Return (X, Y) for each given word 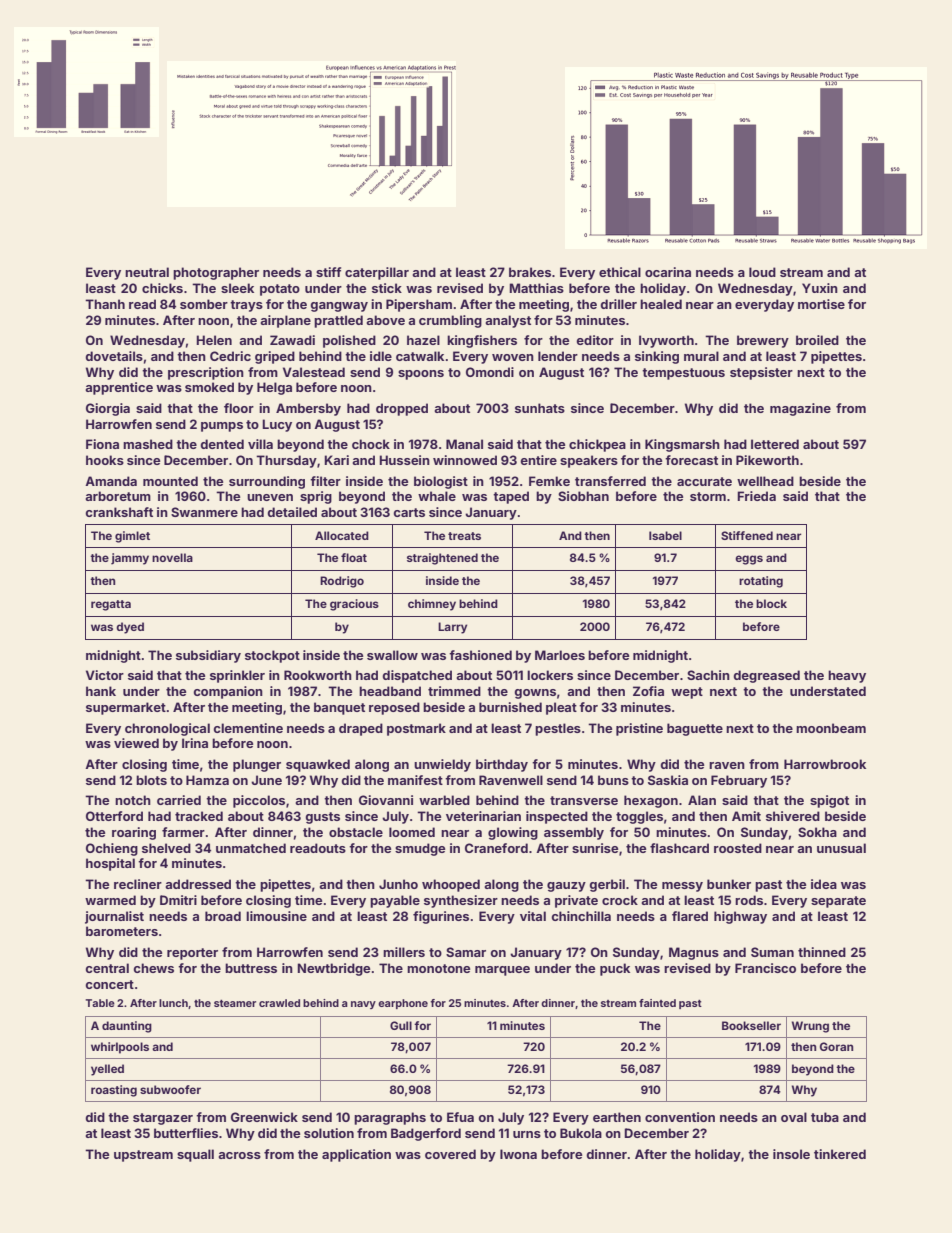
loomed (412, 832)
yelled (107, 1070)
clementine (248, 728)
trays (246, 306)
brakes (530, 272)
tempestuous (683, 374)
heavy (847, 676)
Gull (401, 1025)
